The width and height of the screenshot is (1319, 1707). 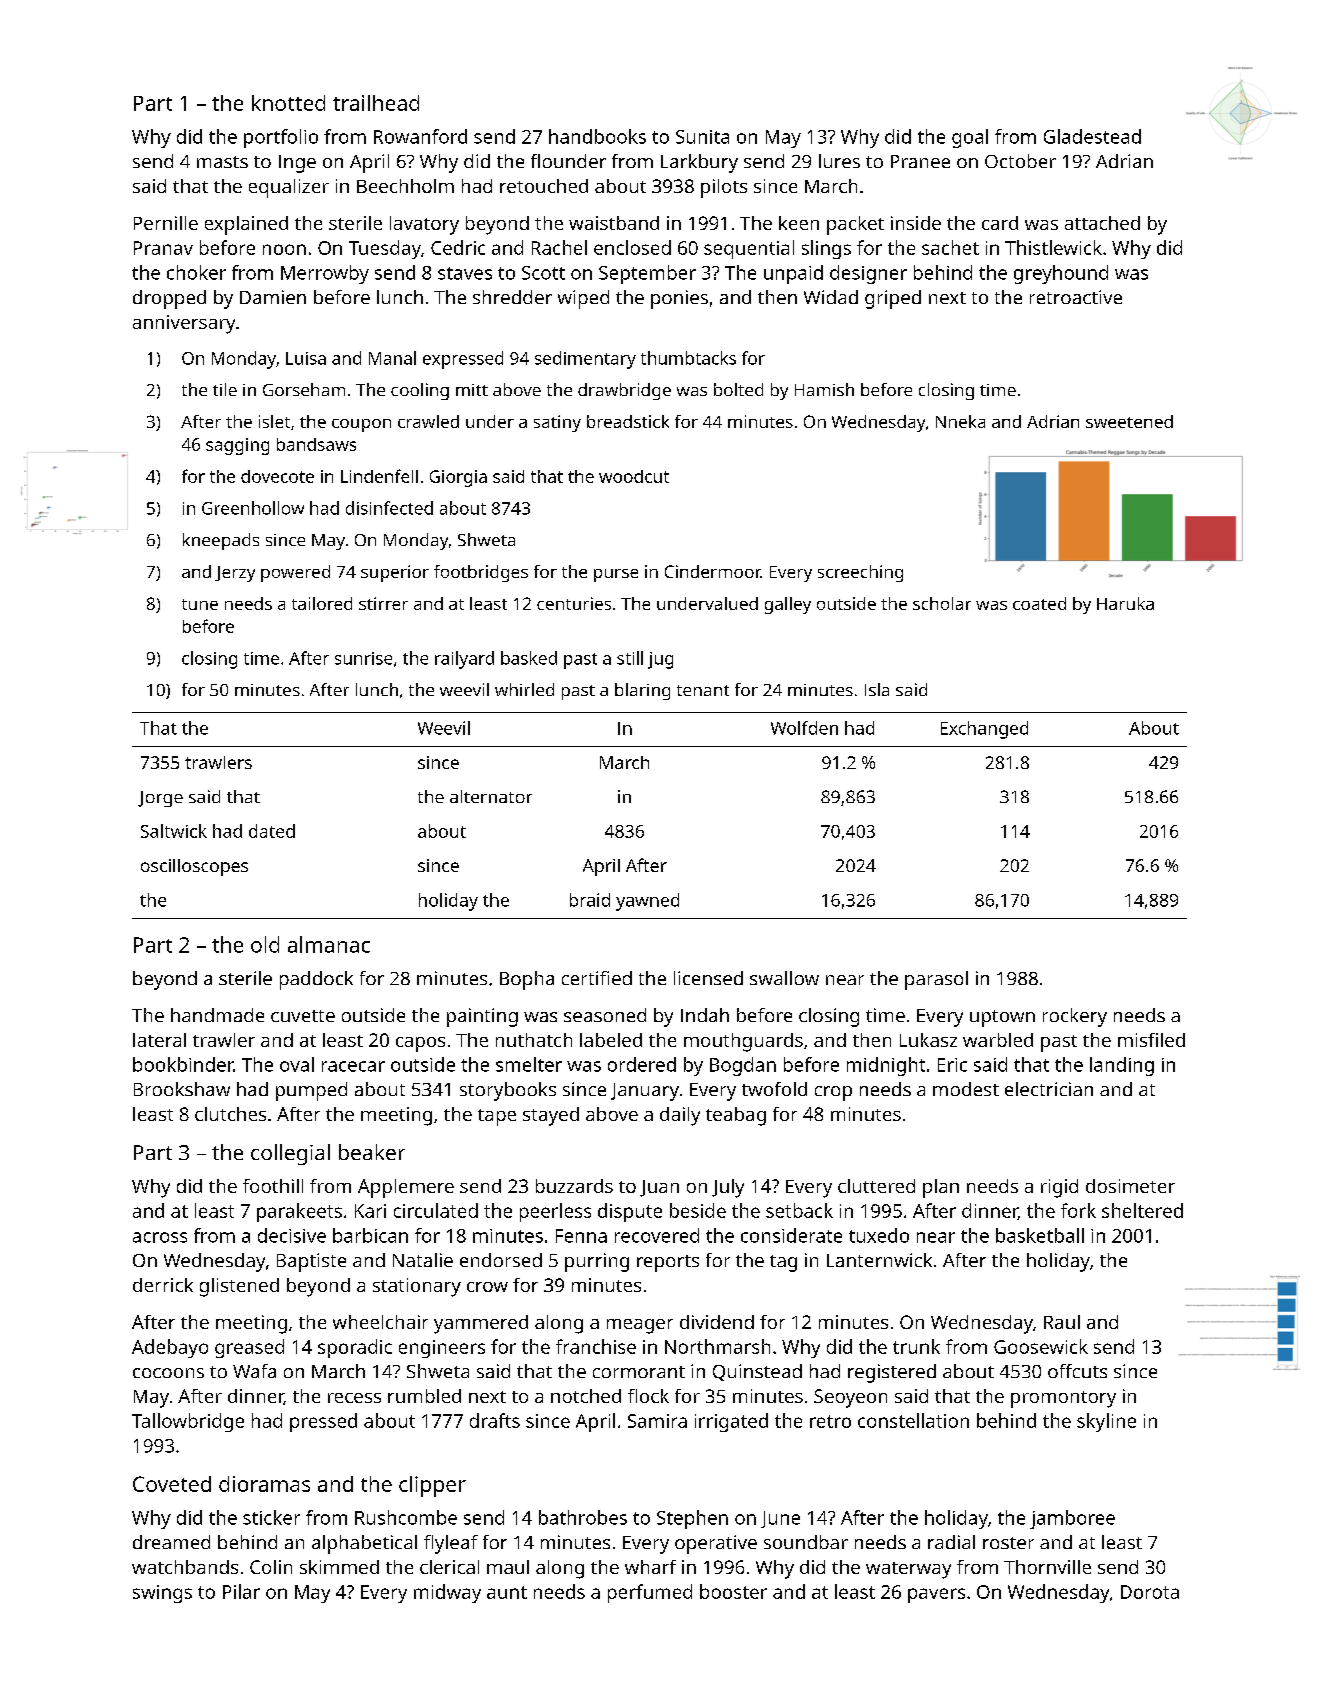 What do you see at coordinates (639, 1372) in the screenshot?
I see `cormorant` at bounding box center [639, 1372].
